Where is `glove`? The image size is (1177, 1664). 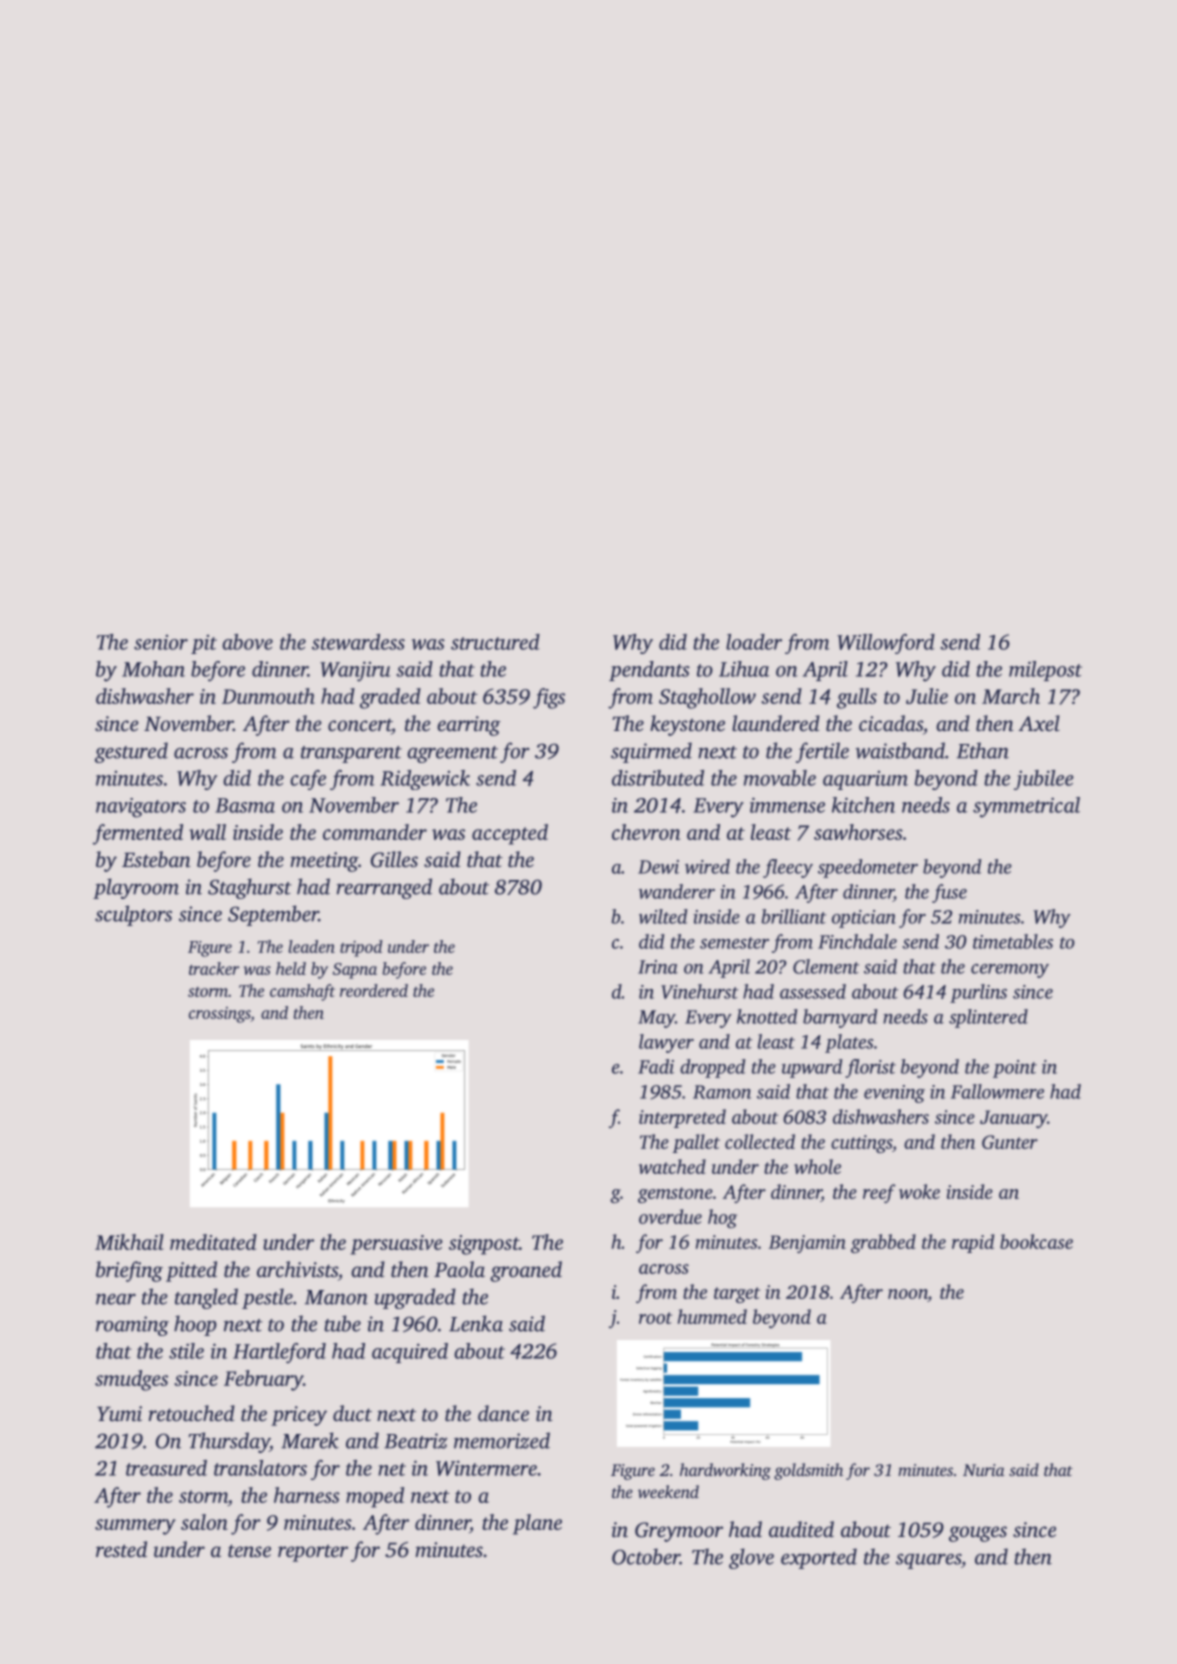
glove is located at coordinates (751, 1558).
